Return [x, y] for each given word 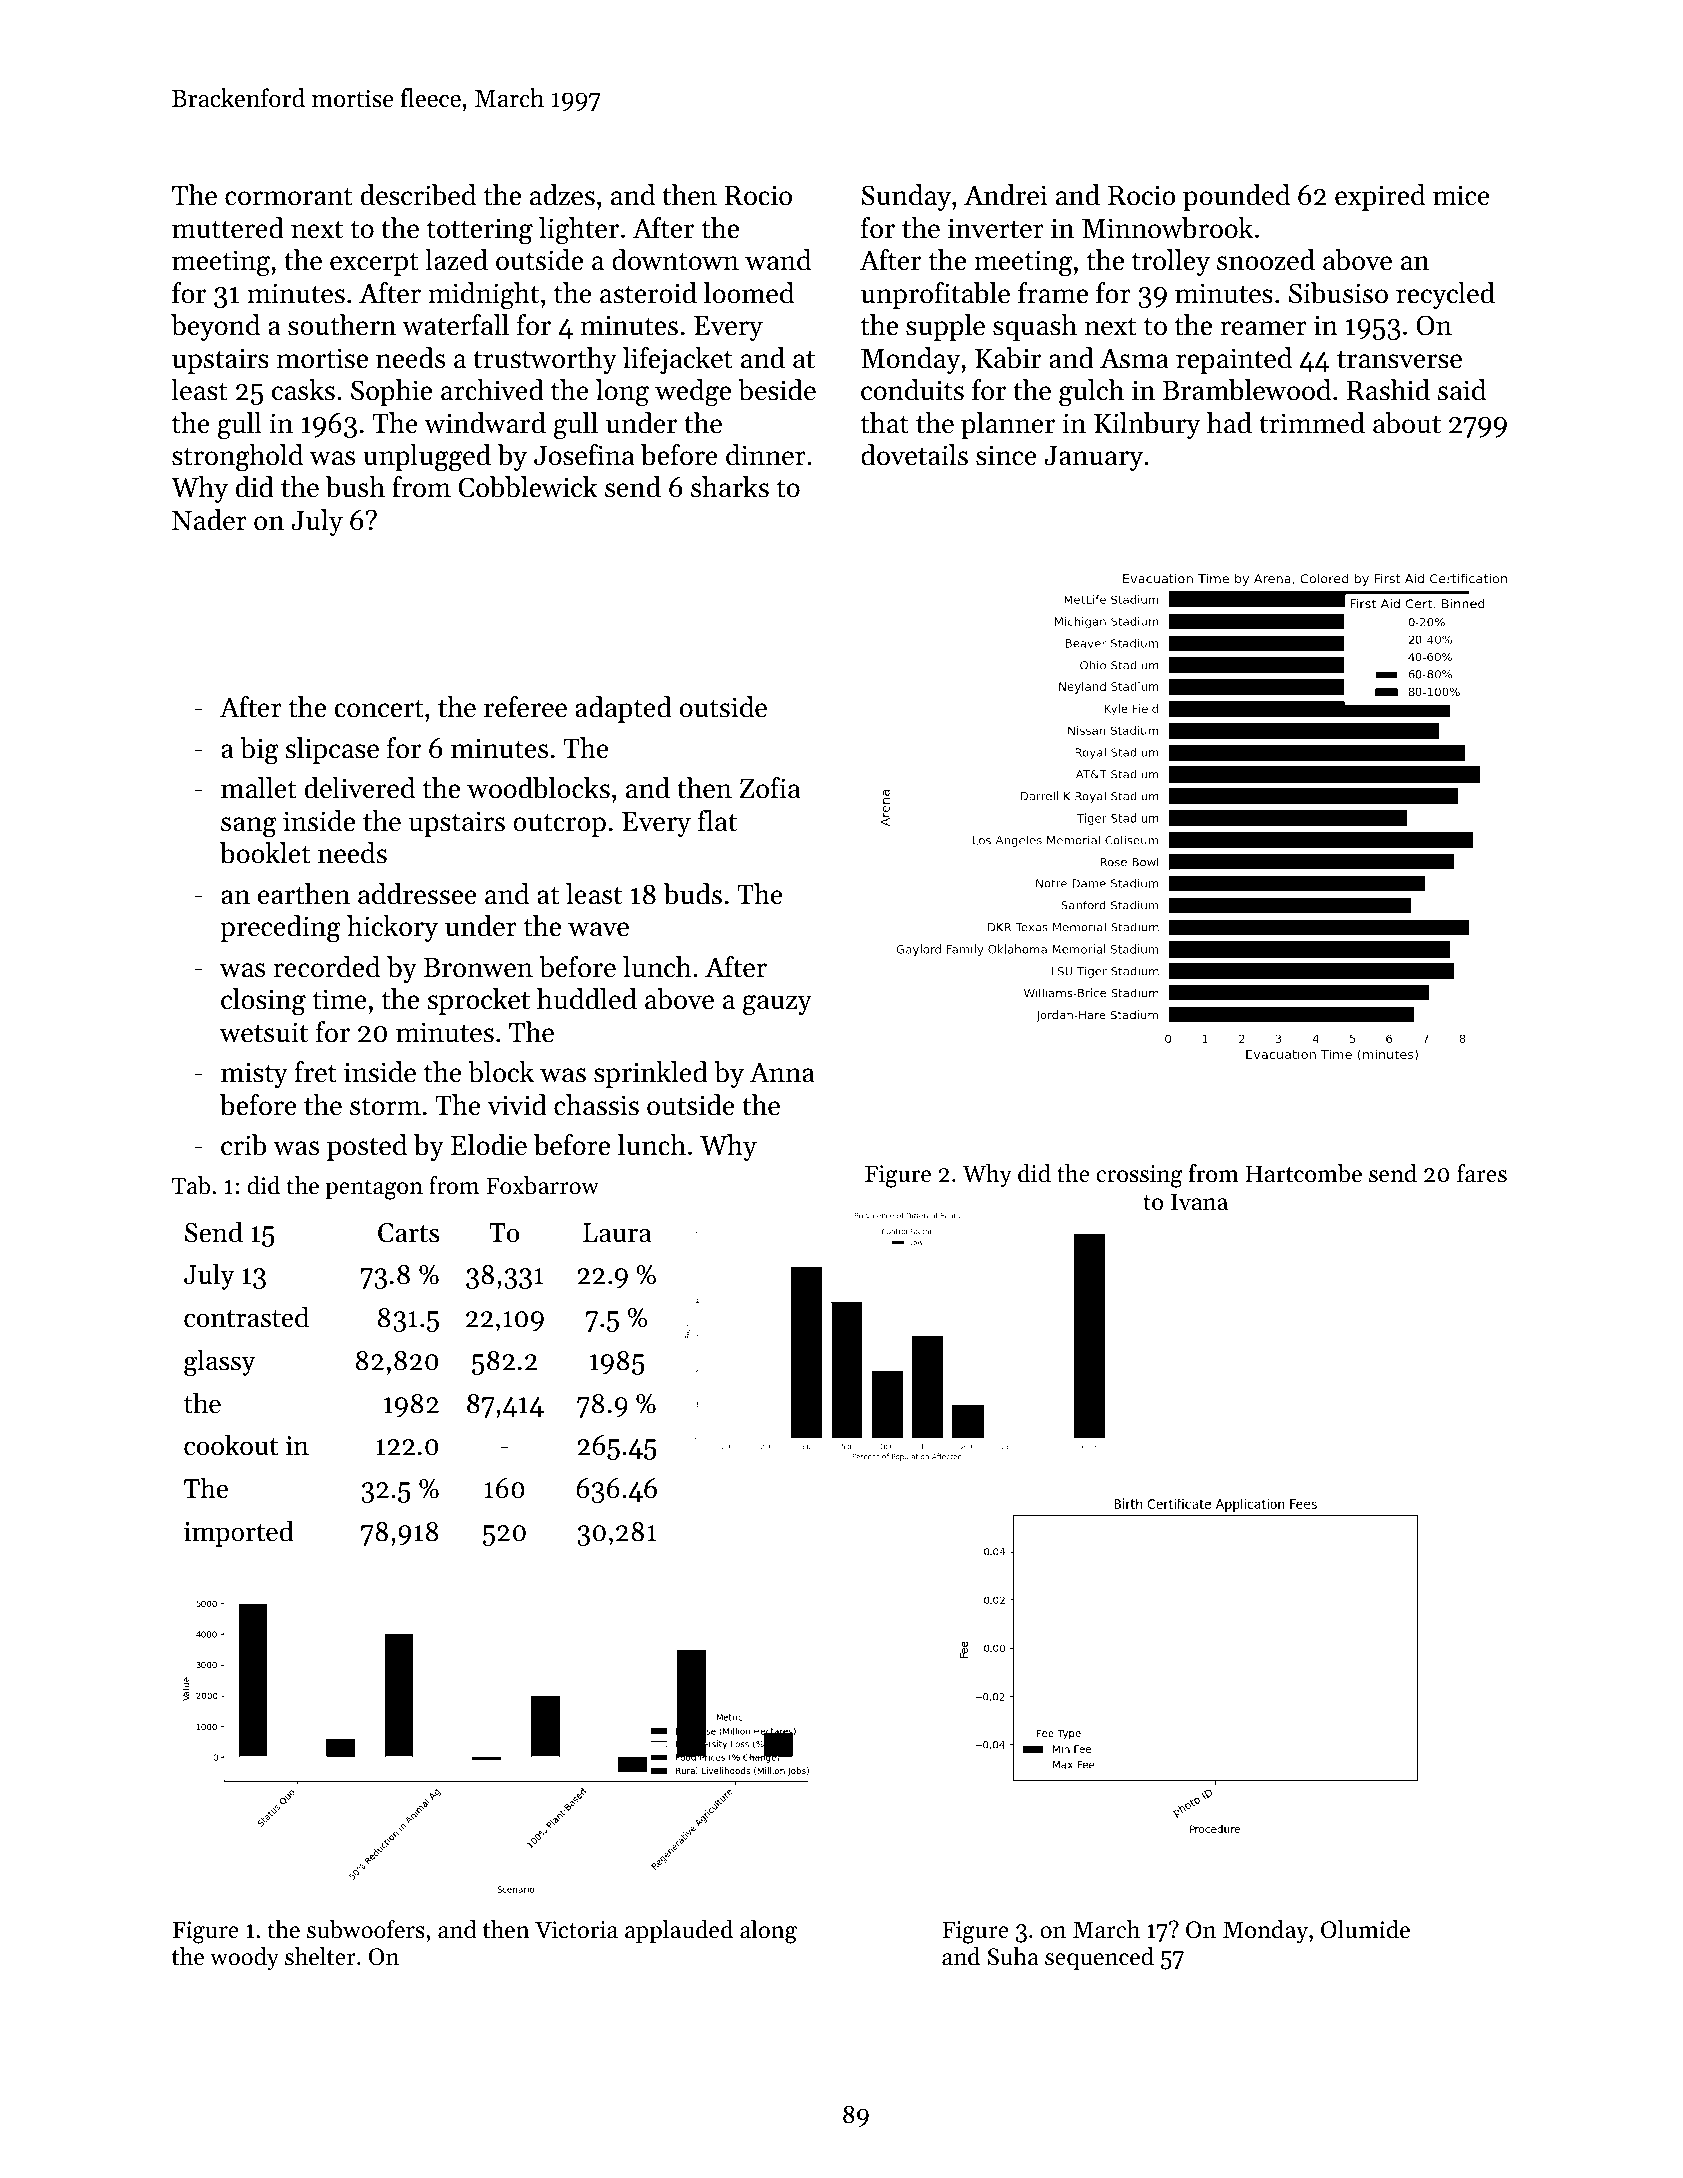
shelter [320, 1956]
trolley [1171, 262]
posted [367, 1147]
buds [693, 894]
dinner [766, 455]
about [1407, 423]
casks [303, 390]
